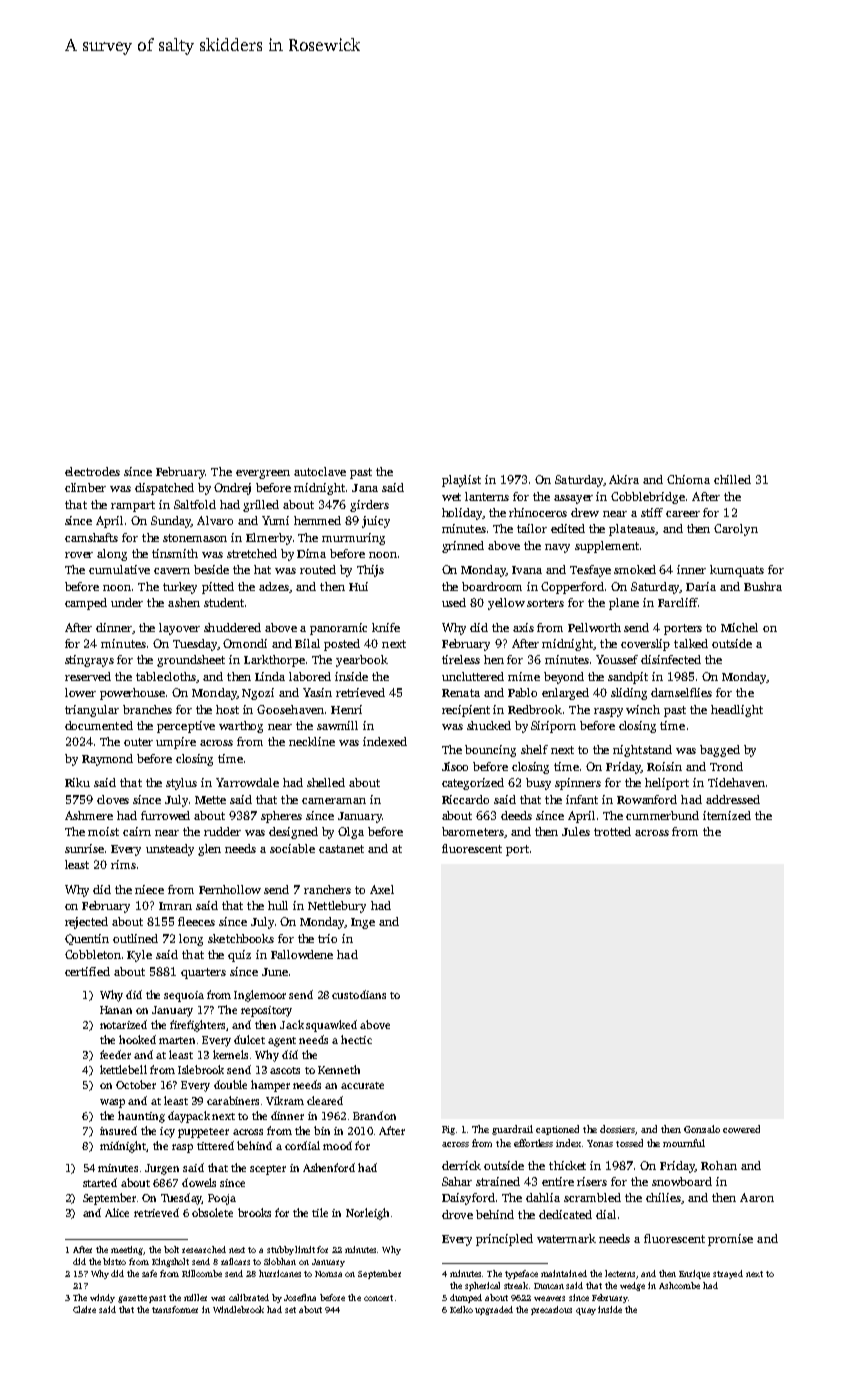 Image resolution: width=849 pixels, height=1400 pixels. I want to click on itemized, so click(727, 815).
